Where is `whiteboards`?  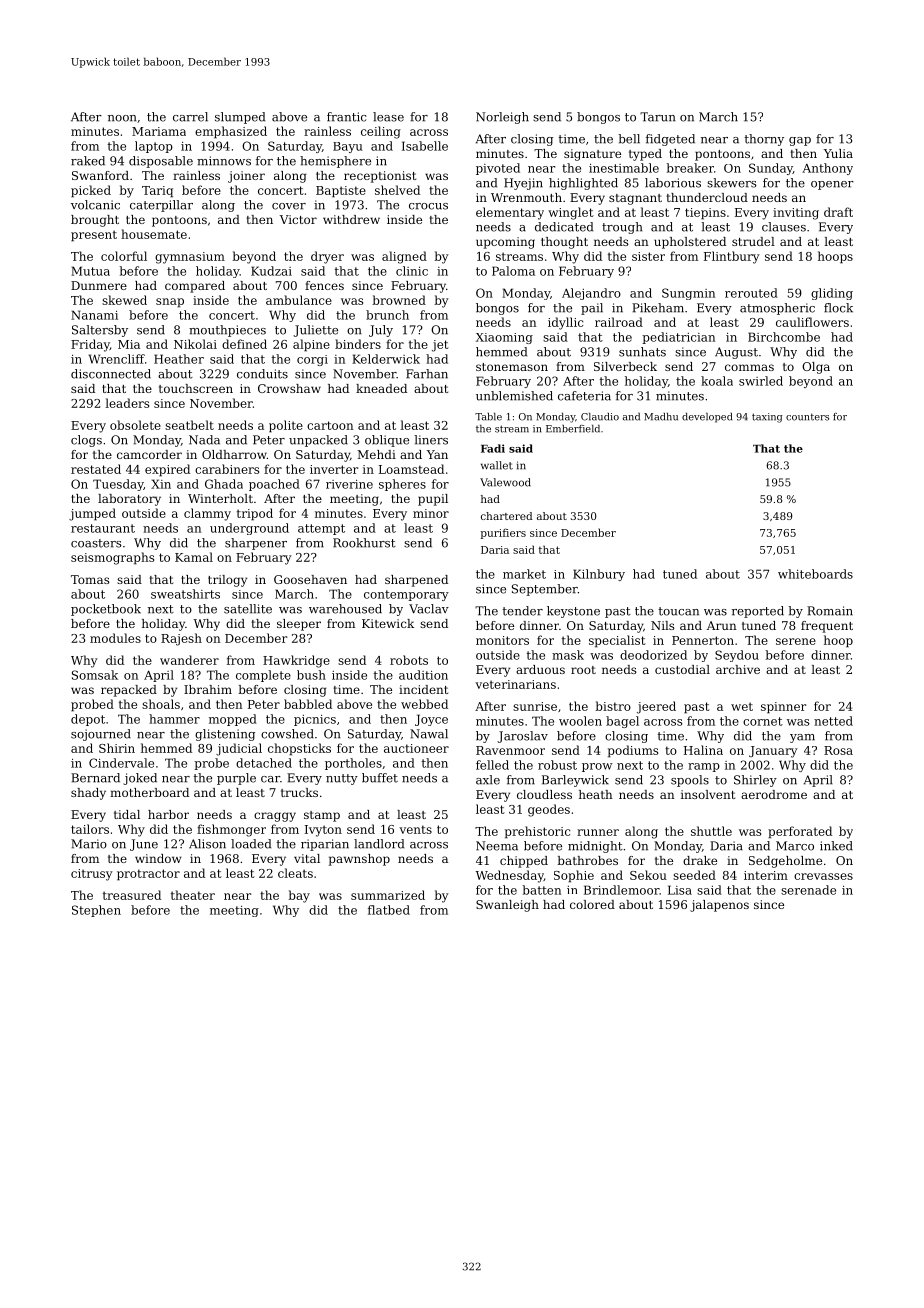 whiteboards is located at coordinates (815, 574).
